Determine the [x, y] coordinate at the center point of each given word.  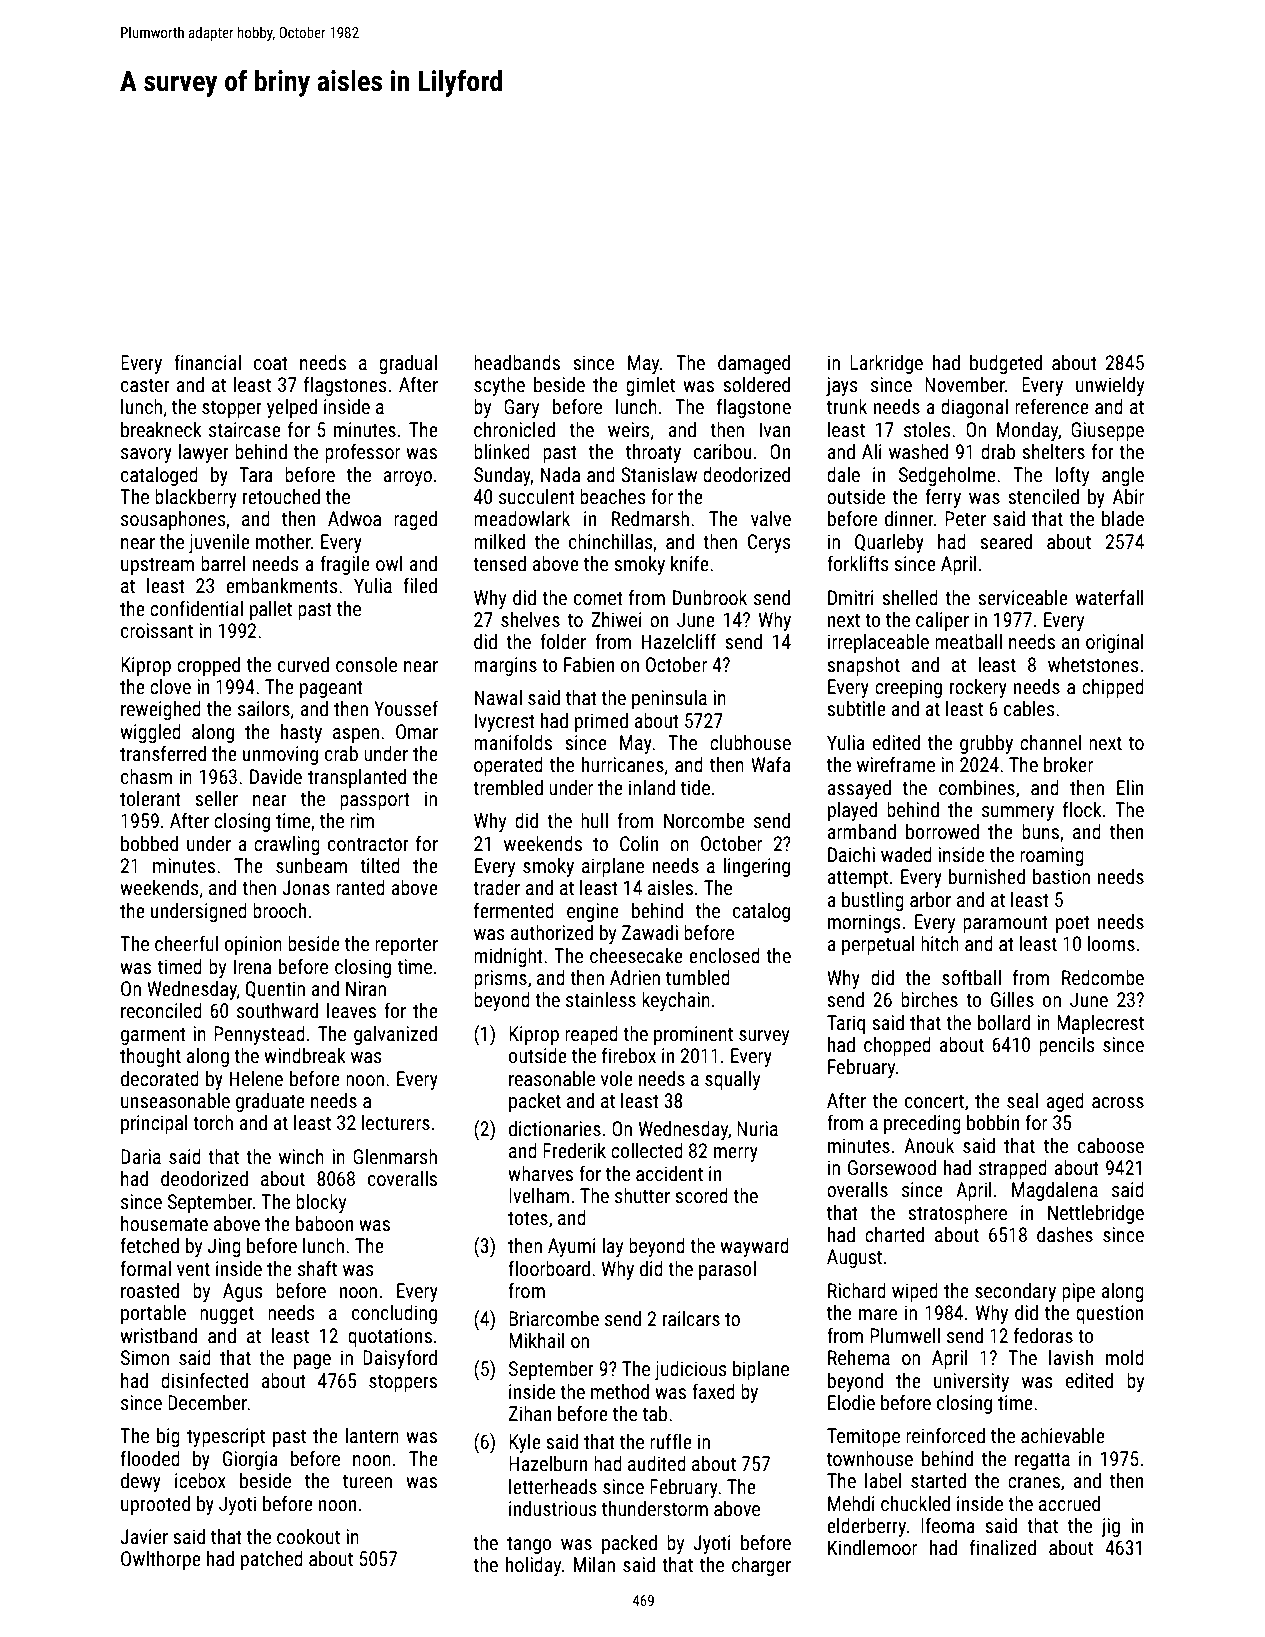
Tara [256, 474]
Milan [594, 1564]
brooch [279, 910]
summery [1018, 813]
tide [695, 787]
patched [272, 1560]
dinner [909, 518]
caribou [722, 451]
